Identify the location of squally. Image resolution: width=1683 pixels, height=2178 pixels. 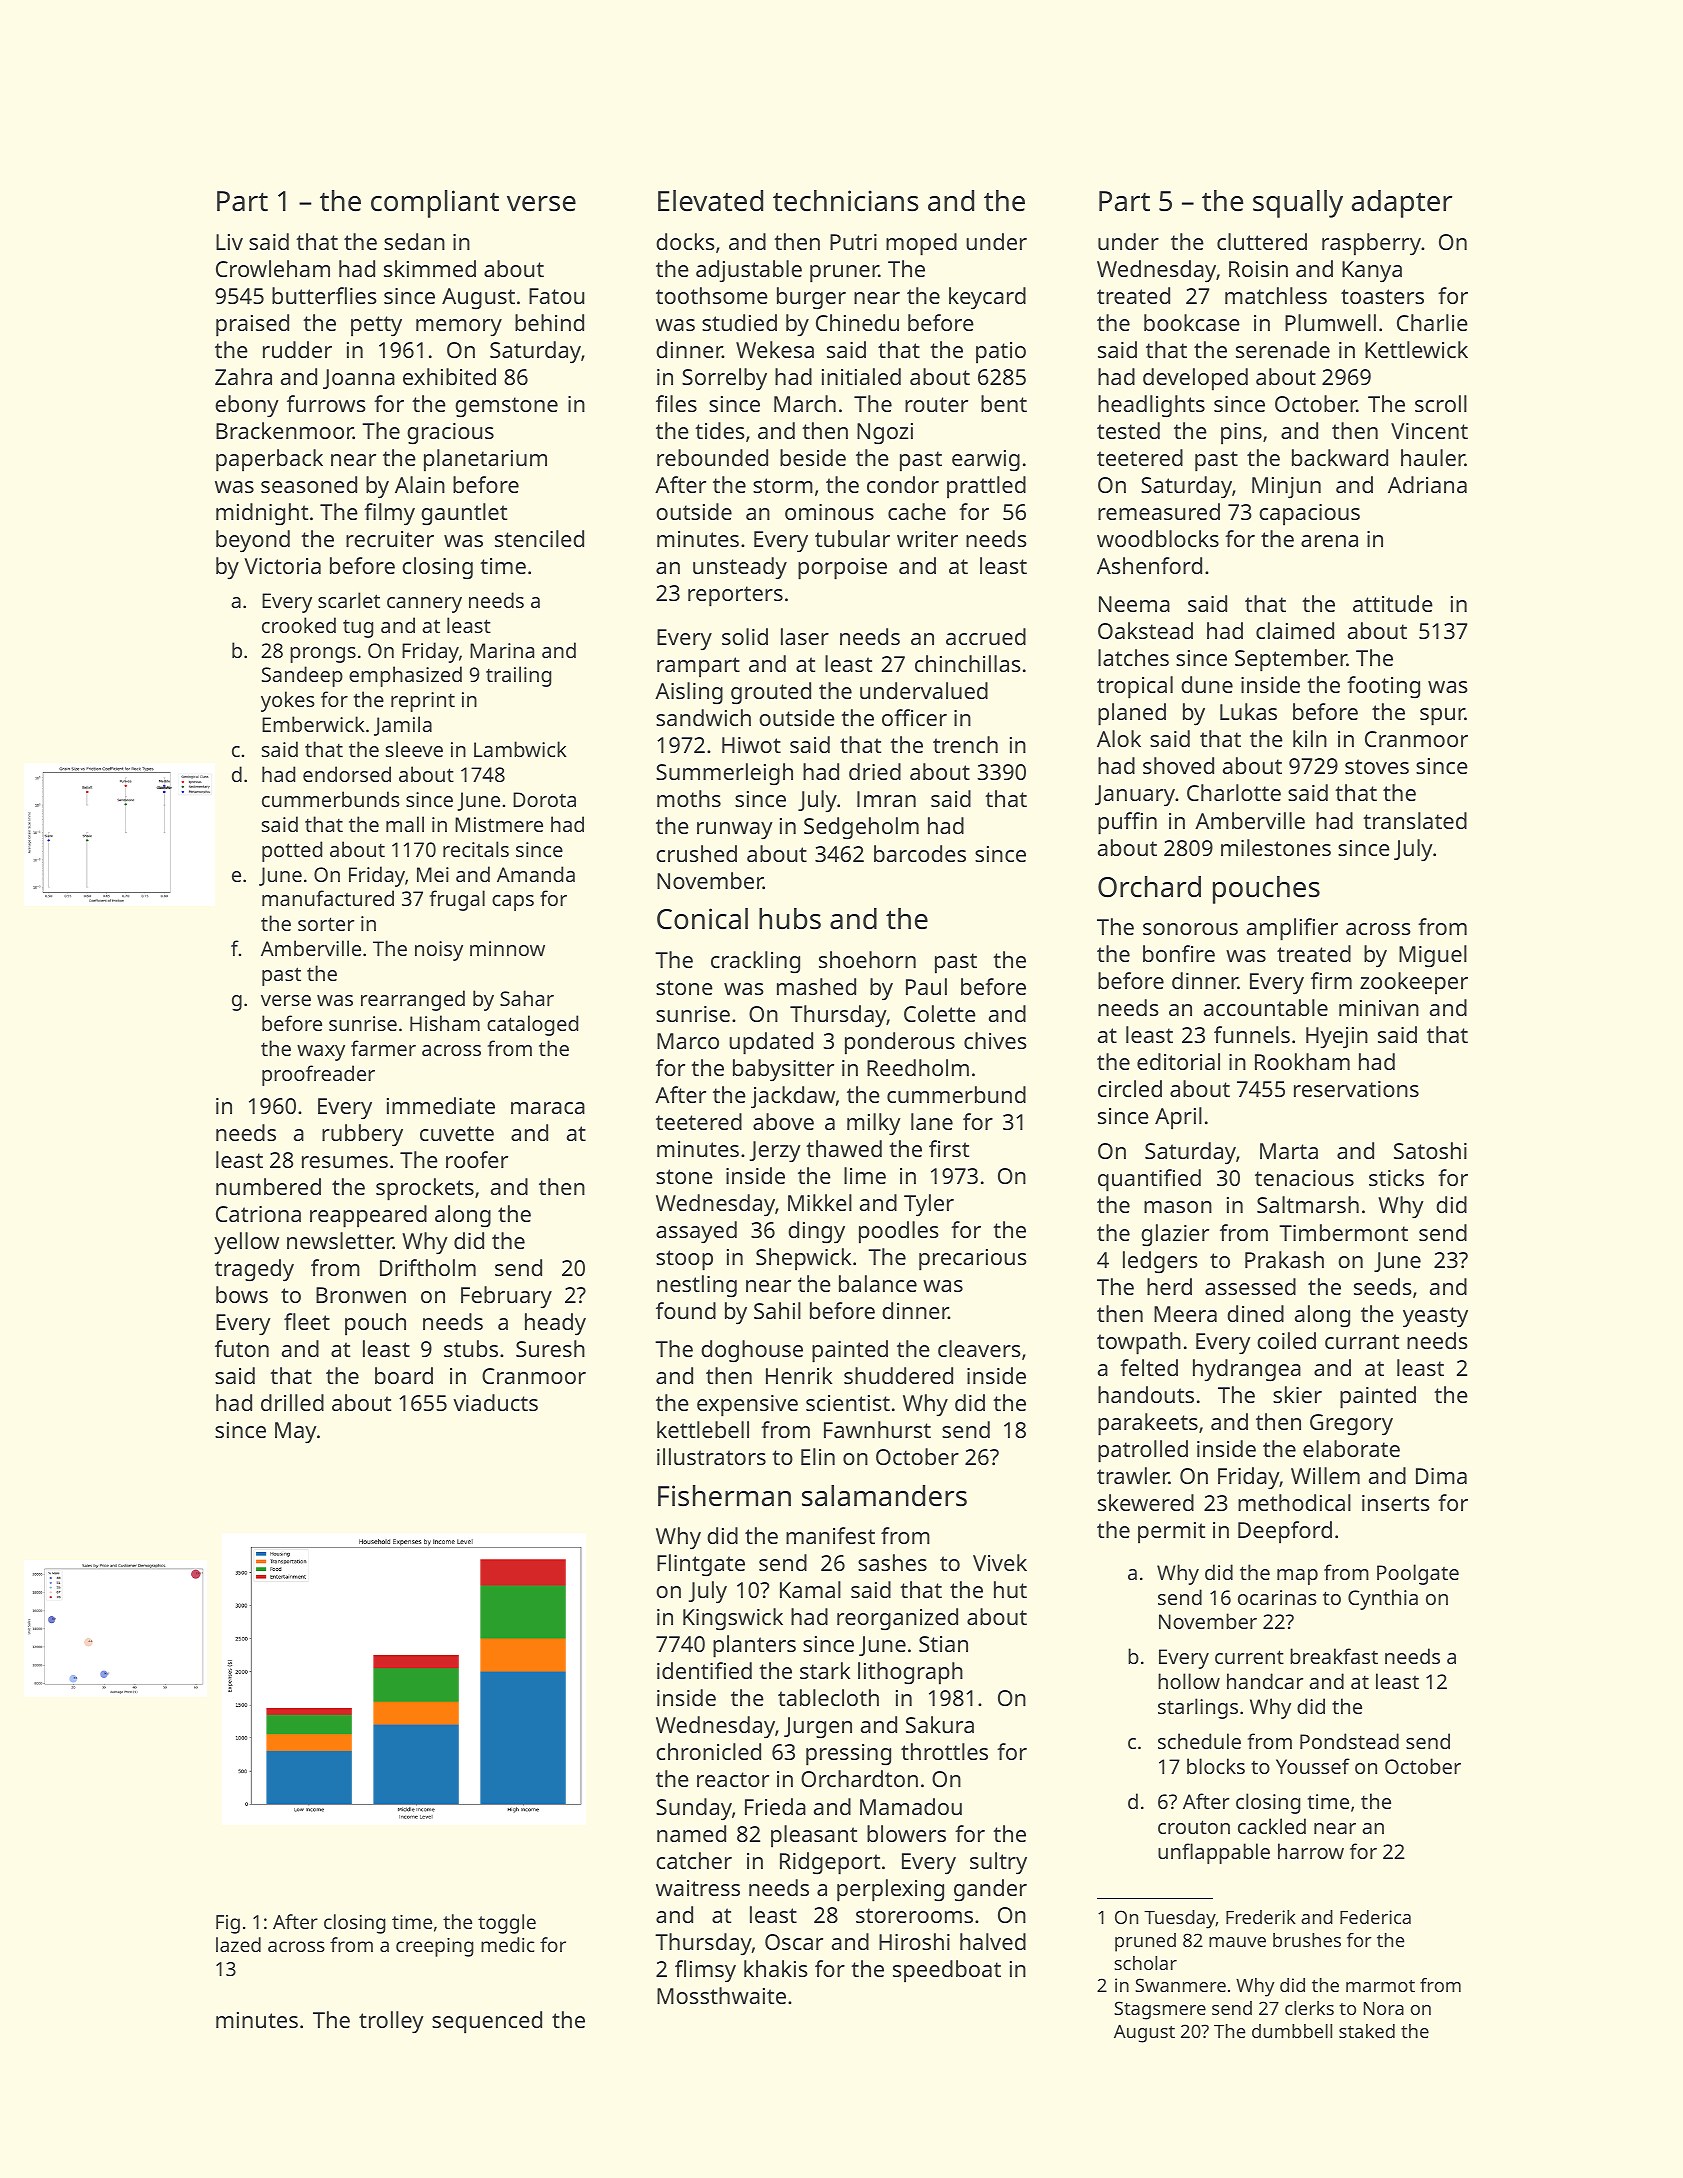
(1298, 204).
